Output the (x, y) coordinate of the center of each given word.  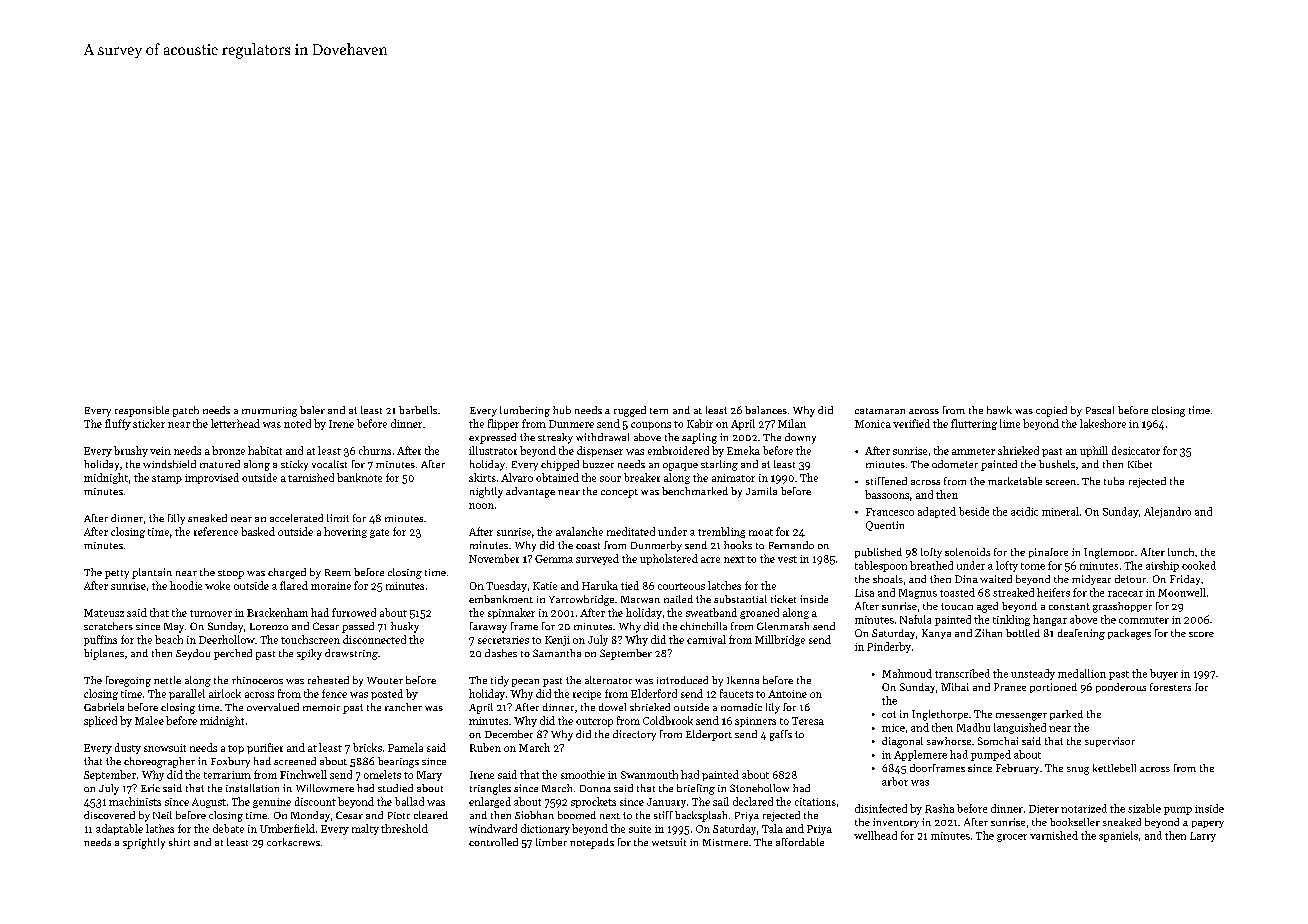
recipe (587, 695)
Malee (149, 720)
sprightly (144, 843)
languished (1020, 728)
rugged (630, 411)
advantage (530, 492)
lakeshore (1103, 423)
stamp (167, 479)
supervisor (1110, 742)
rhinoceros (257, 680)
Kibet (1140, 464)
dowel (612, 707)
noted (297, 423)
